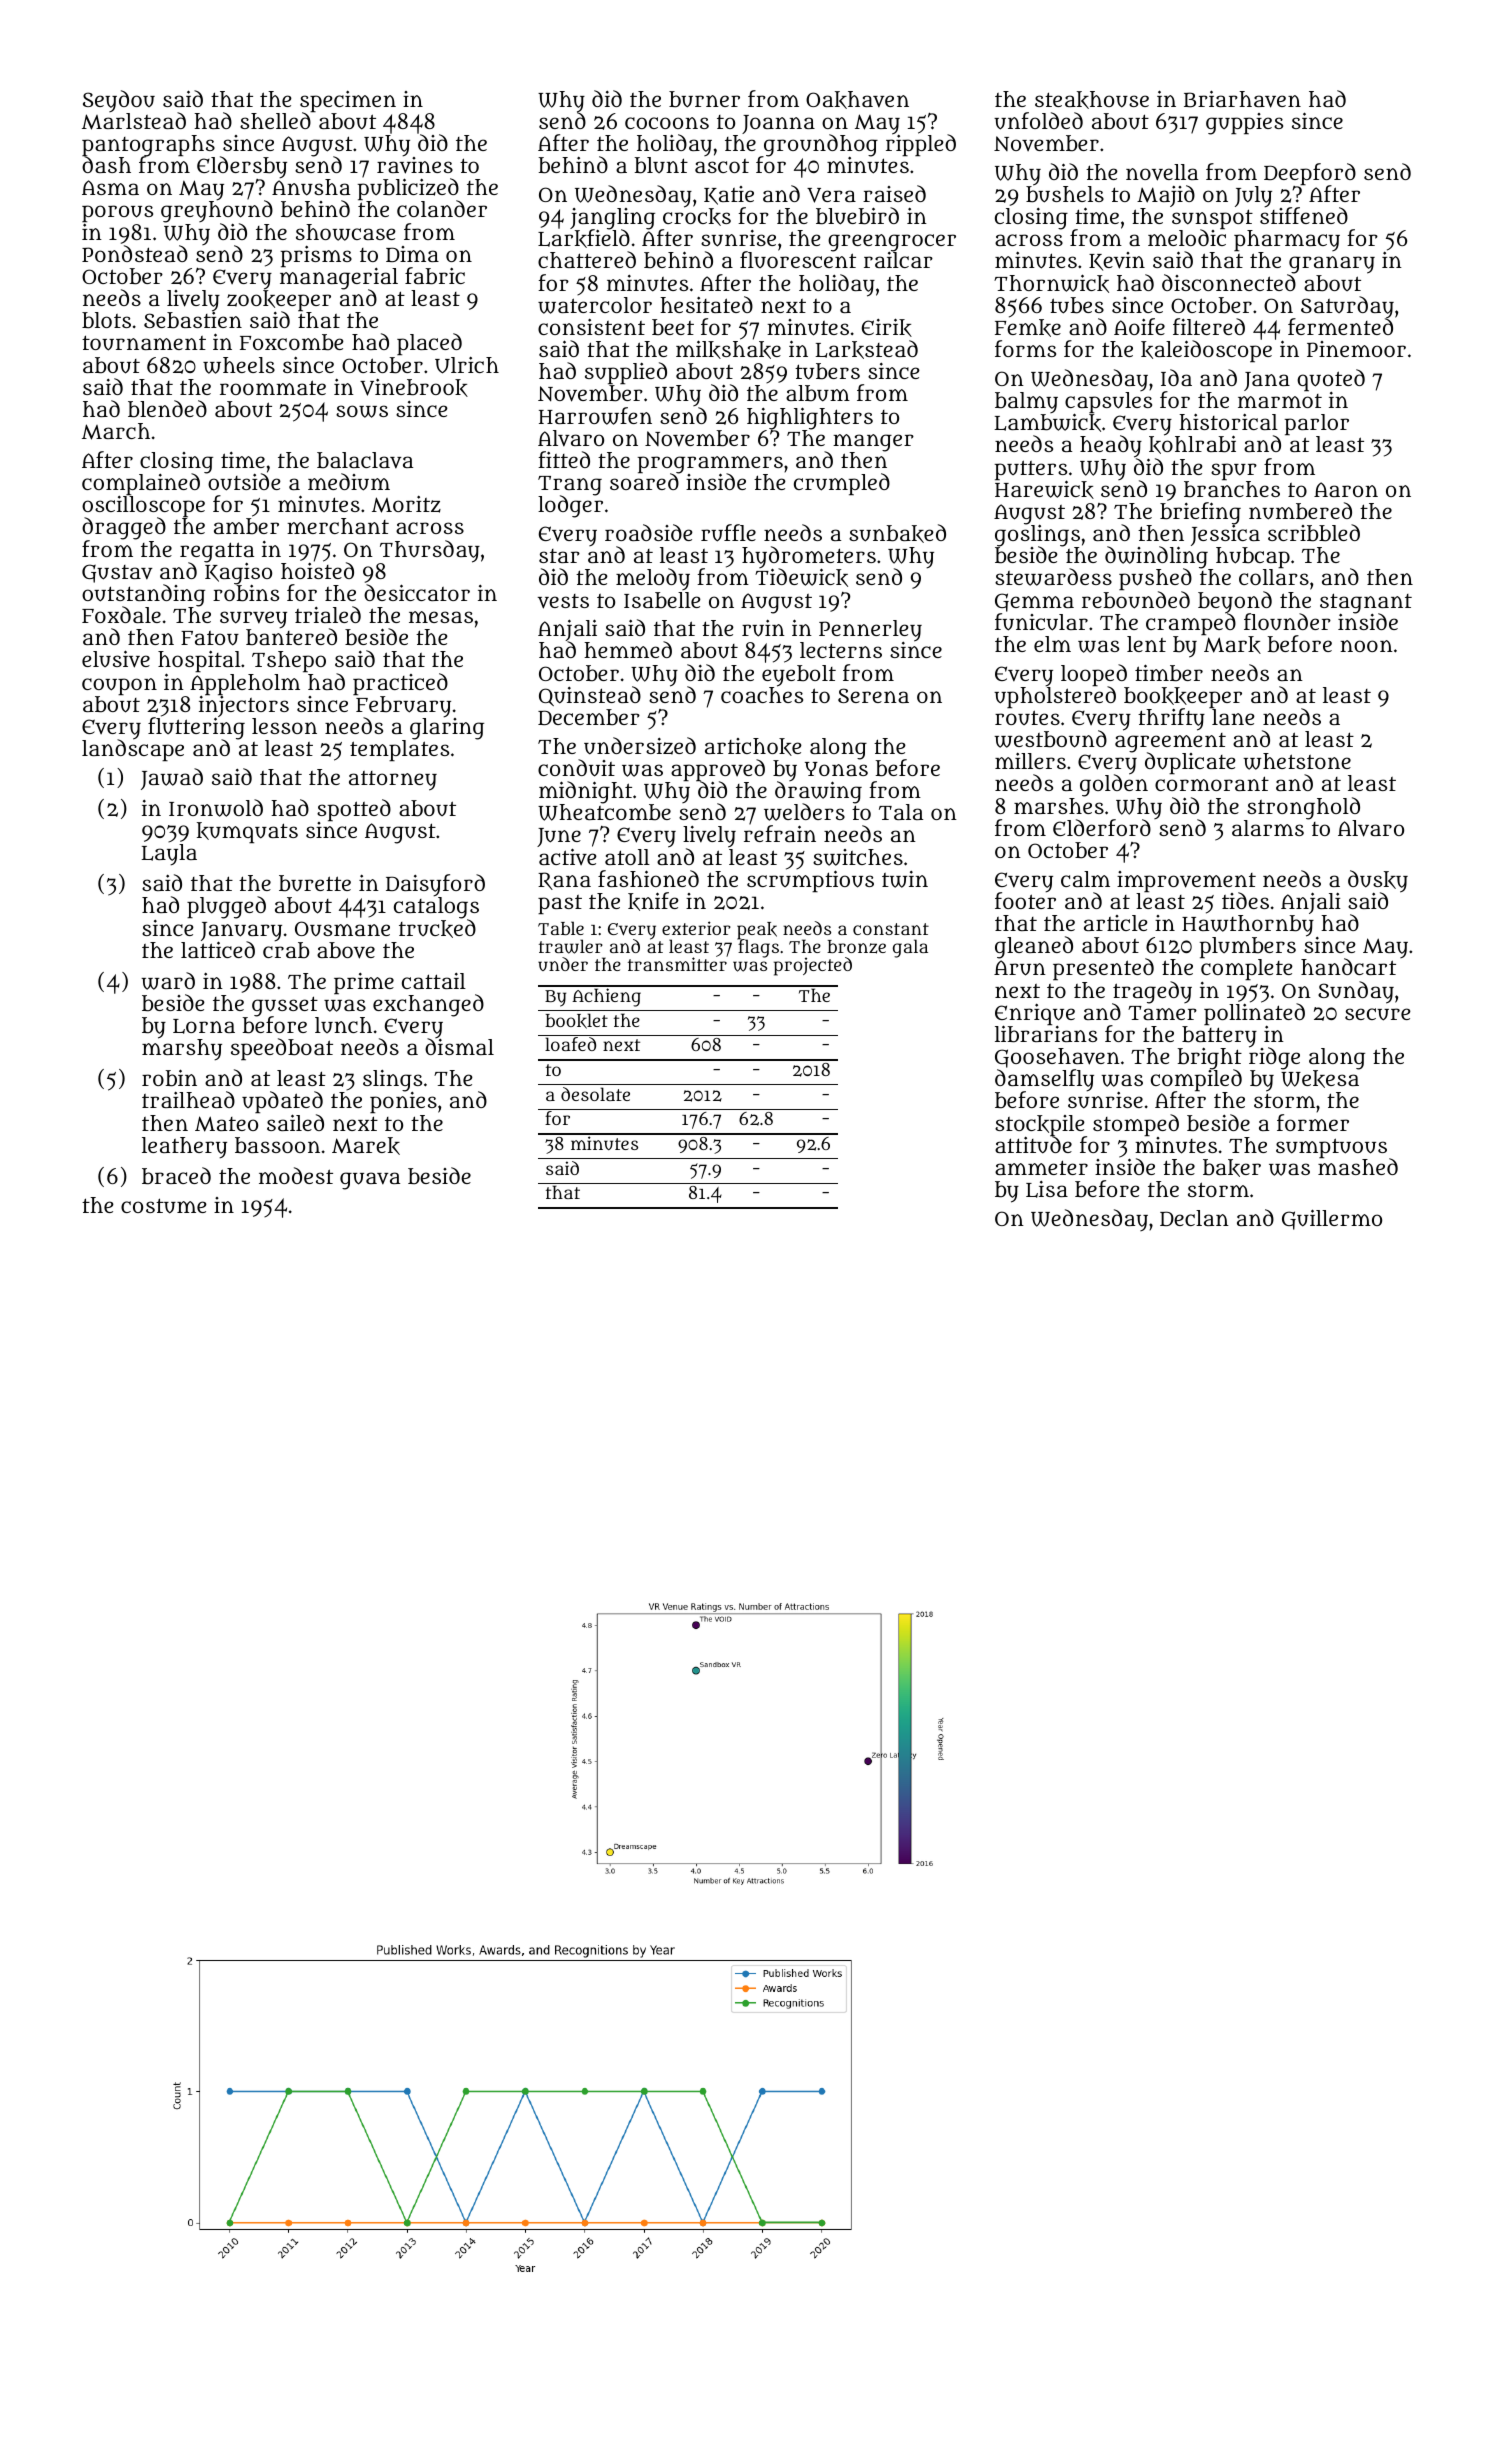  Describe the element at coordinates (898, 260) in the screenshot. I see `railcar` at that location.
